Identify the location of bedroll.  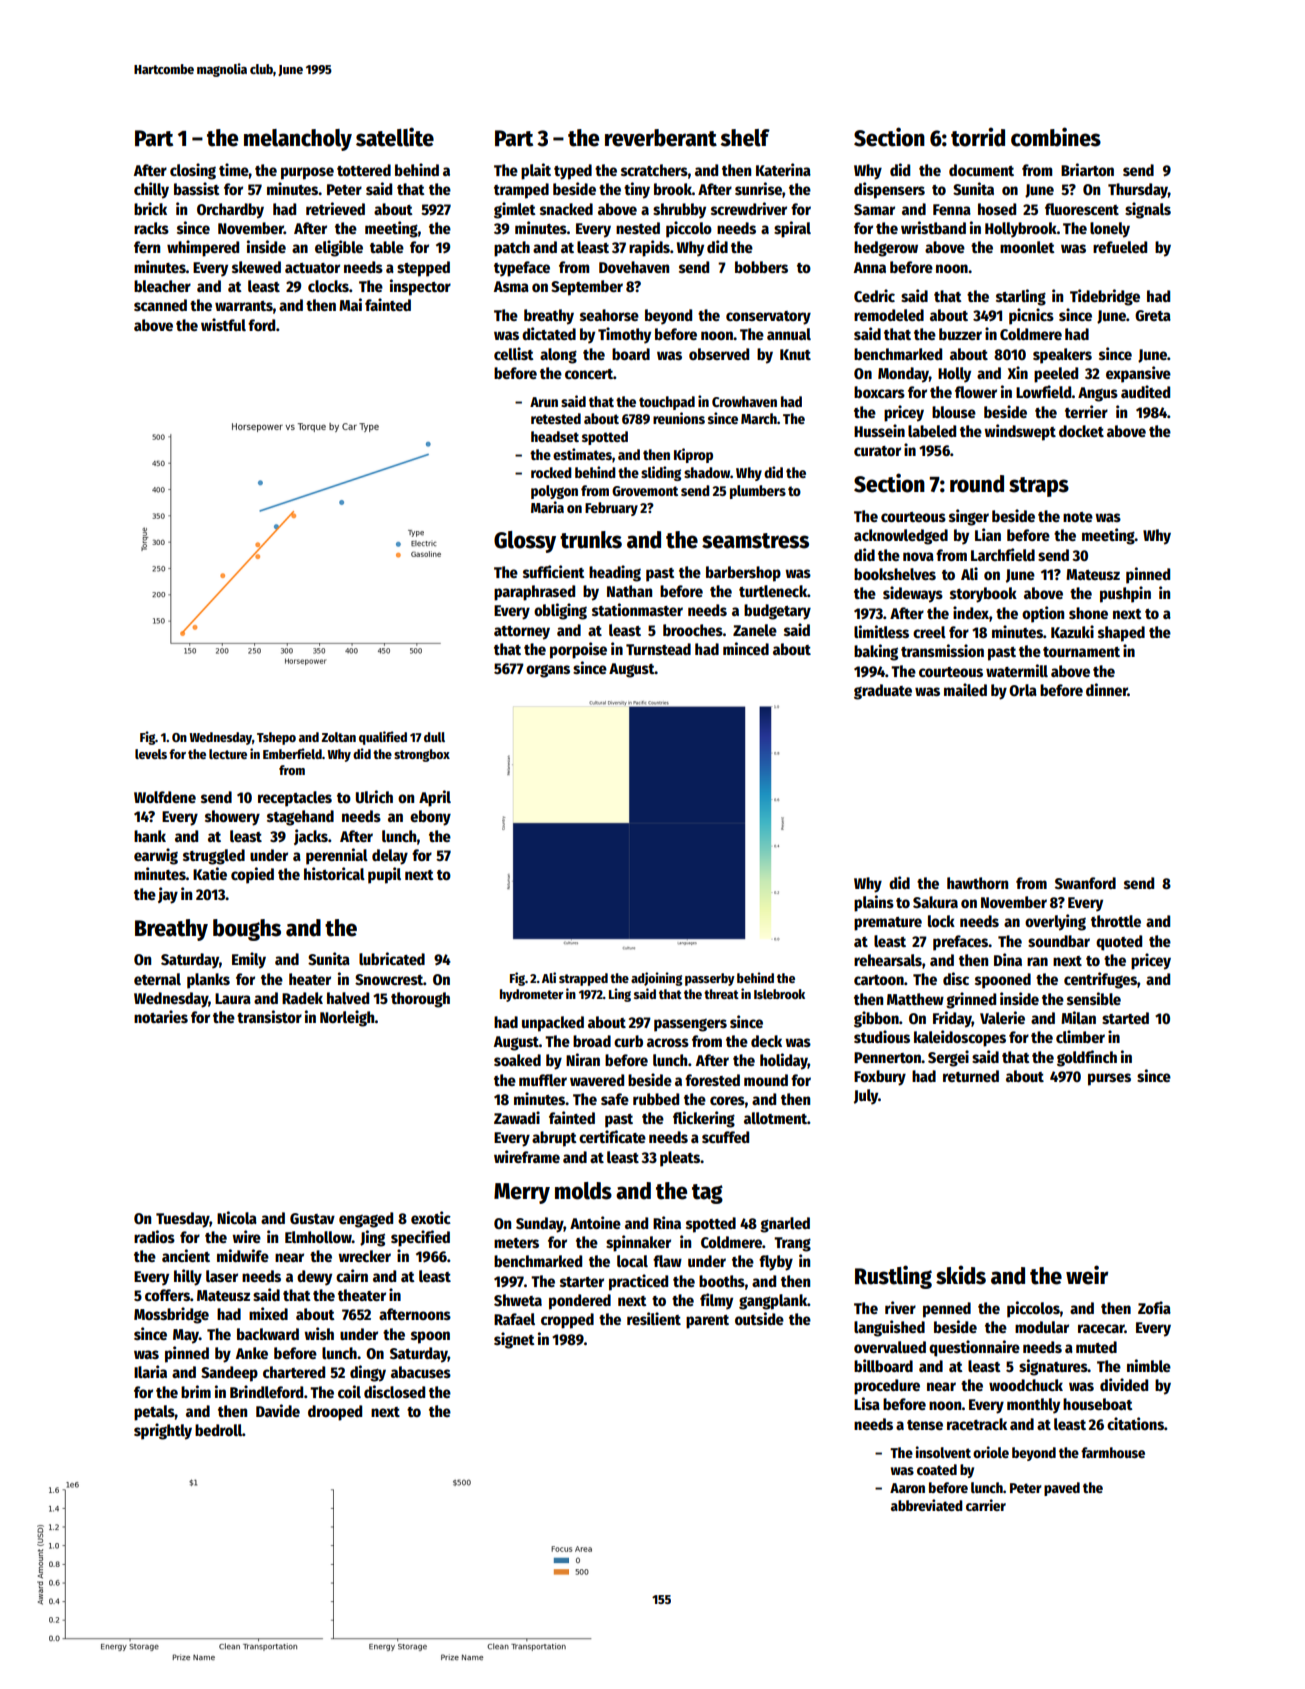
(218, 1430).
